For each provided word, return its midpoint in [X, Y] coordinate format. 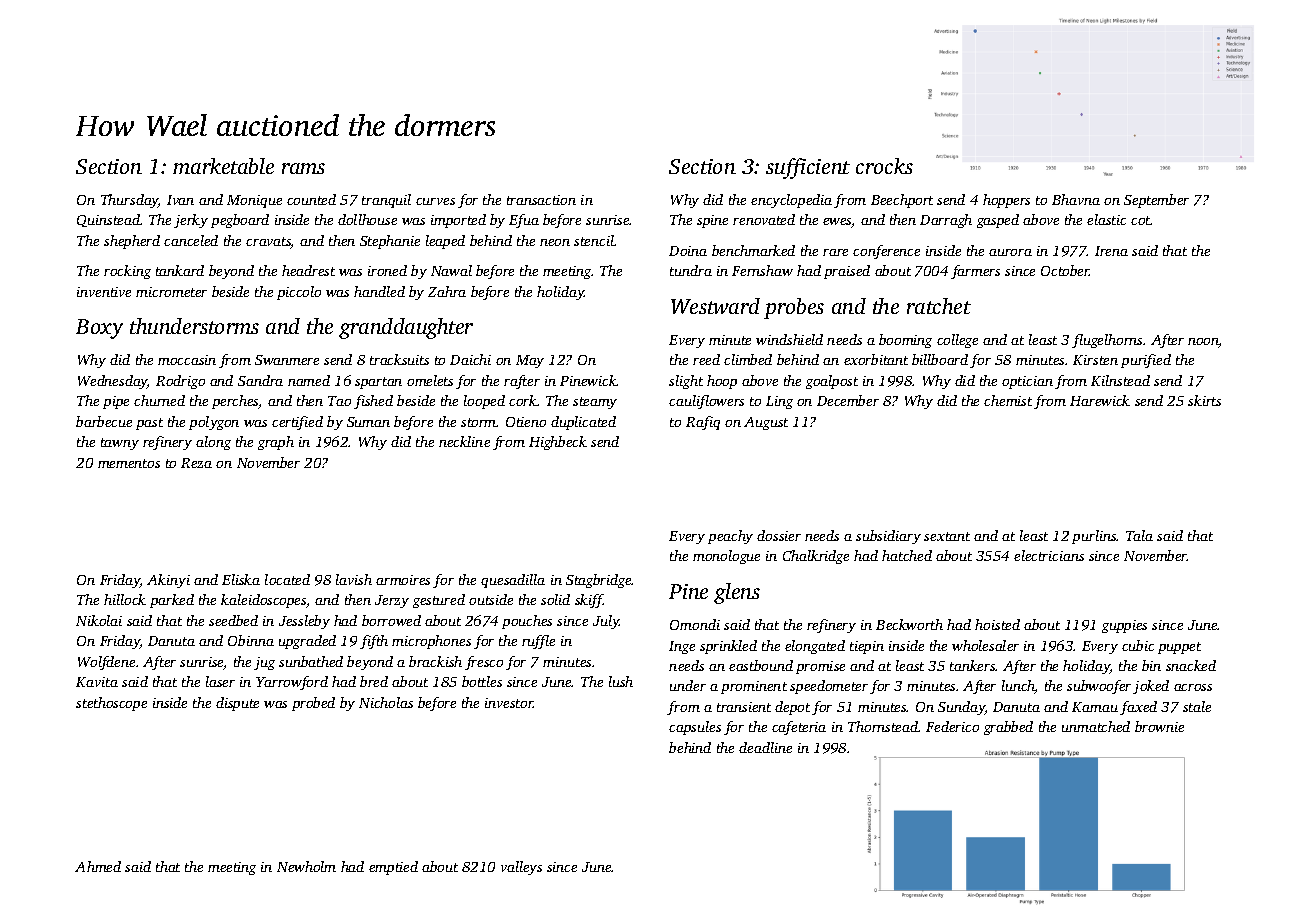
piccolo [299, 293]
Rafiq [703, 423]
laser [220, 681]
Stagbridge [599, 581]
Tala [1139, 535]
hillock [125, 599]
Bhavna [1076, 199]
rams [303, 168]
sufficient [808, 168]
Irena [1111, 251]
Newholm [306, 866]
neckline [464, 441]
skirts [1204, 400]
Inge [682, 647]
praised [847, 272]
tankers [973, 665]
